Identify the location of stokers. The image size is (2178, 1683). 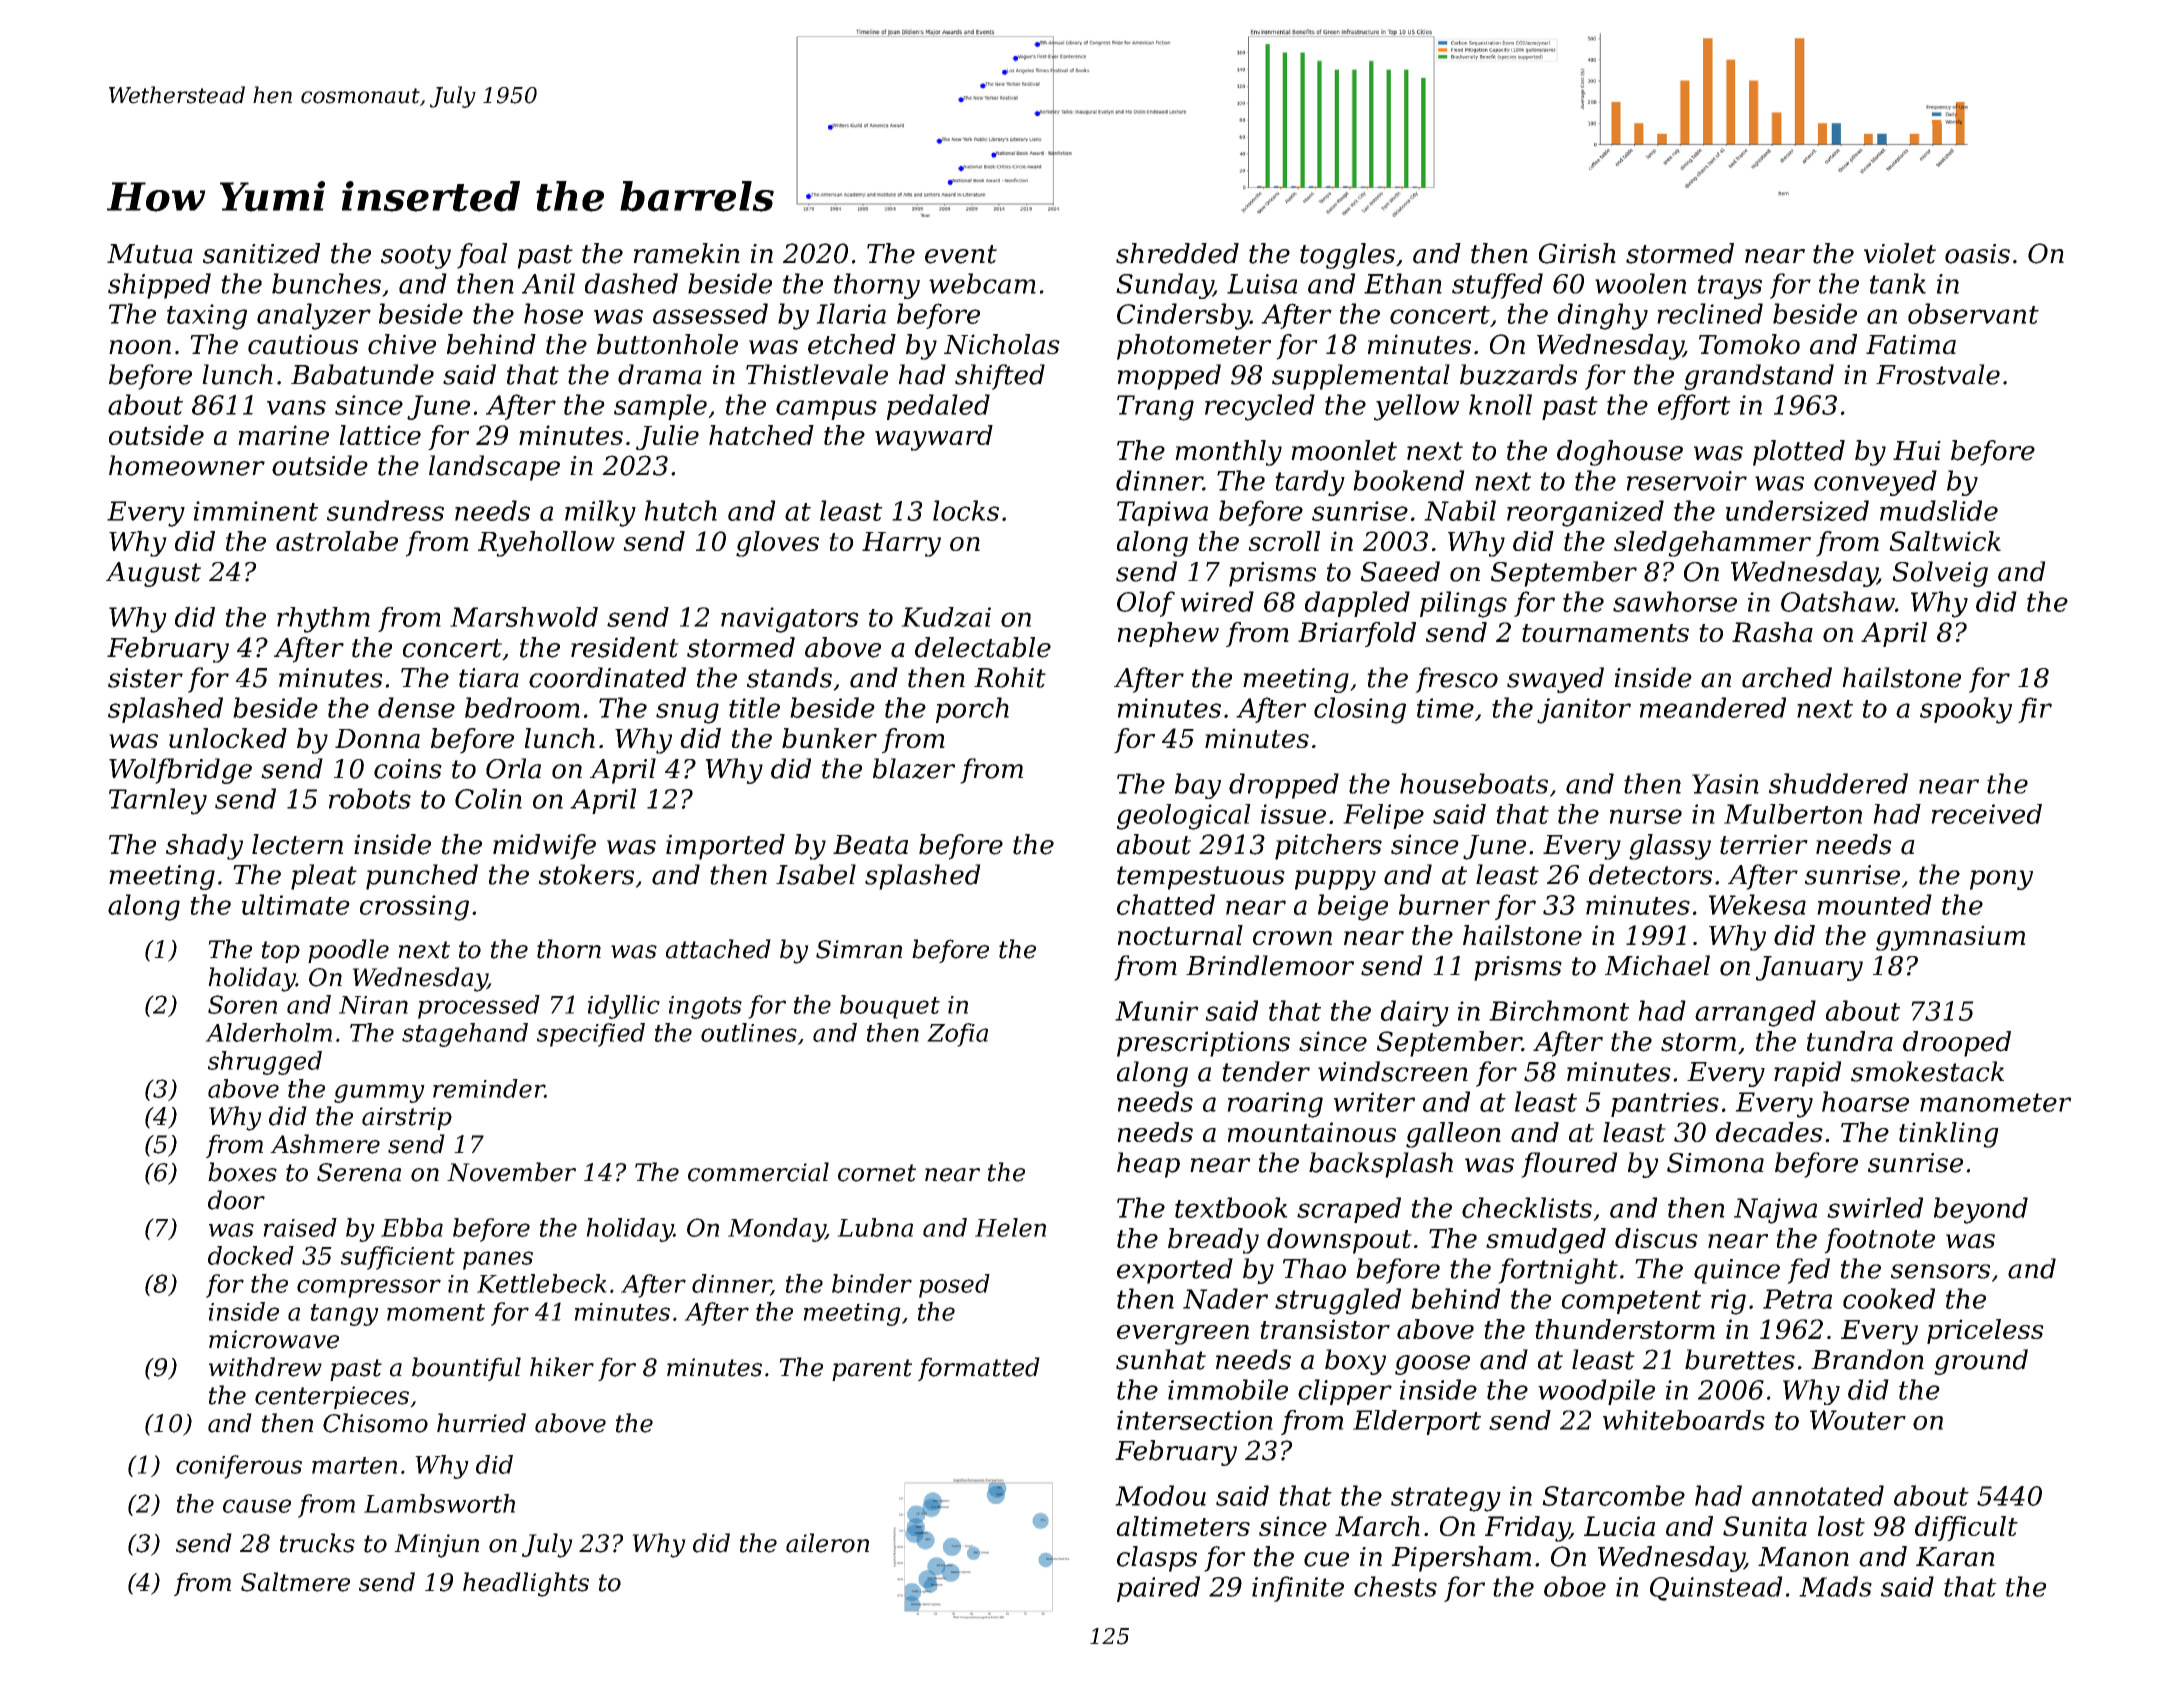
(586, 874).
